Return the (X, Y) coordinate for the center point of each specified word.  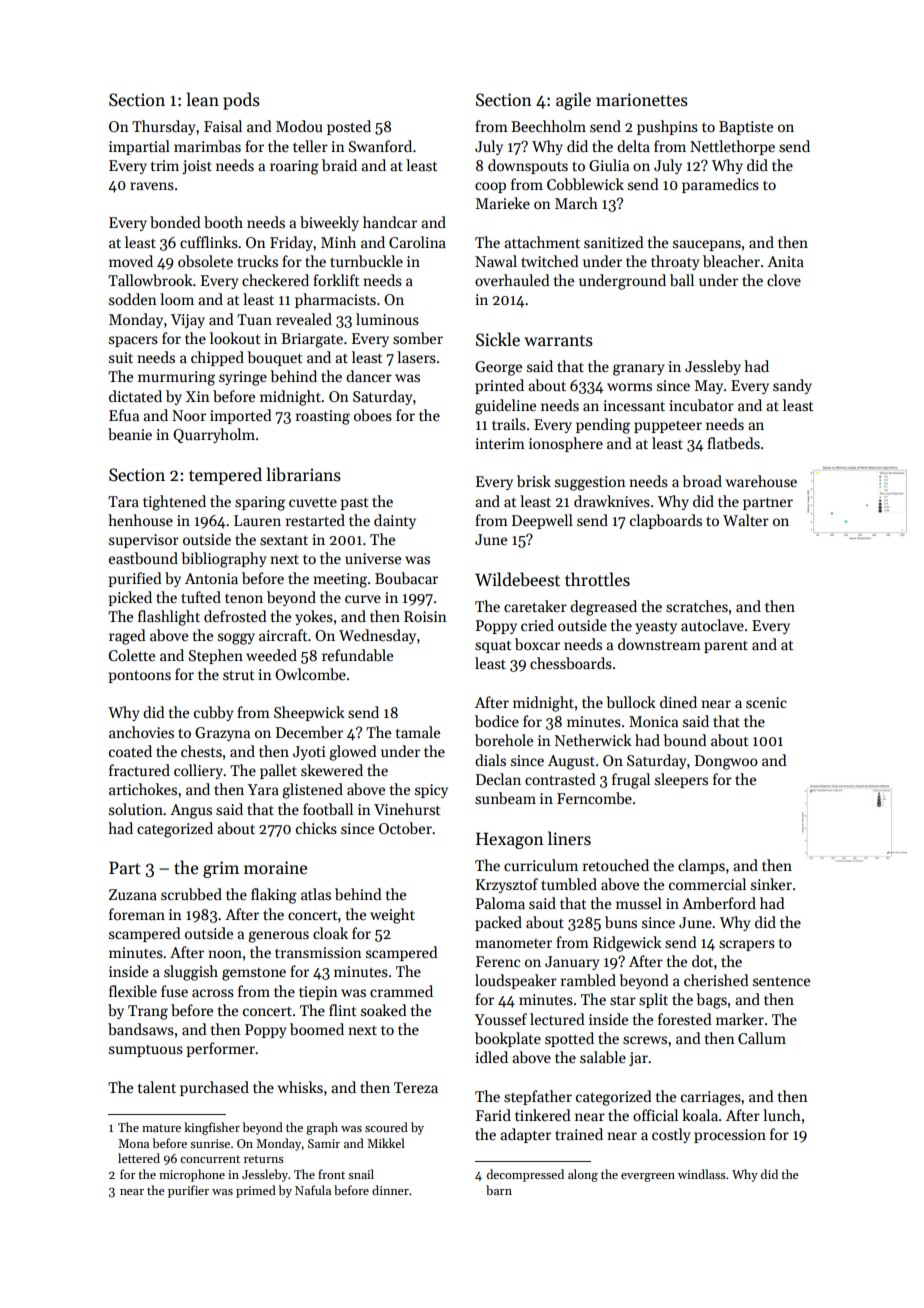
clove (784, 280)
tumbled (569, 884)
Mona (133, 1143)
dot (702, 961)
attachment (542, 242)
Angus (191, 811)
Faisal (223, 126)
